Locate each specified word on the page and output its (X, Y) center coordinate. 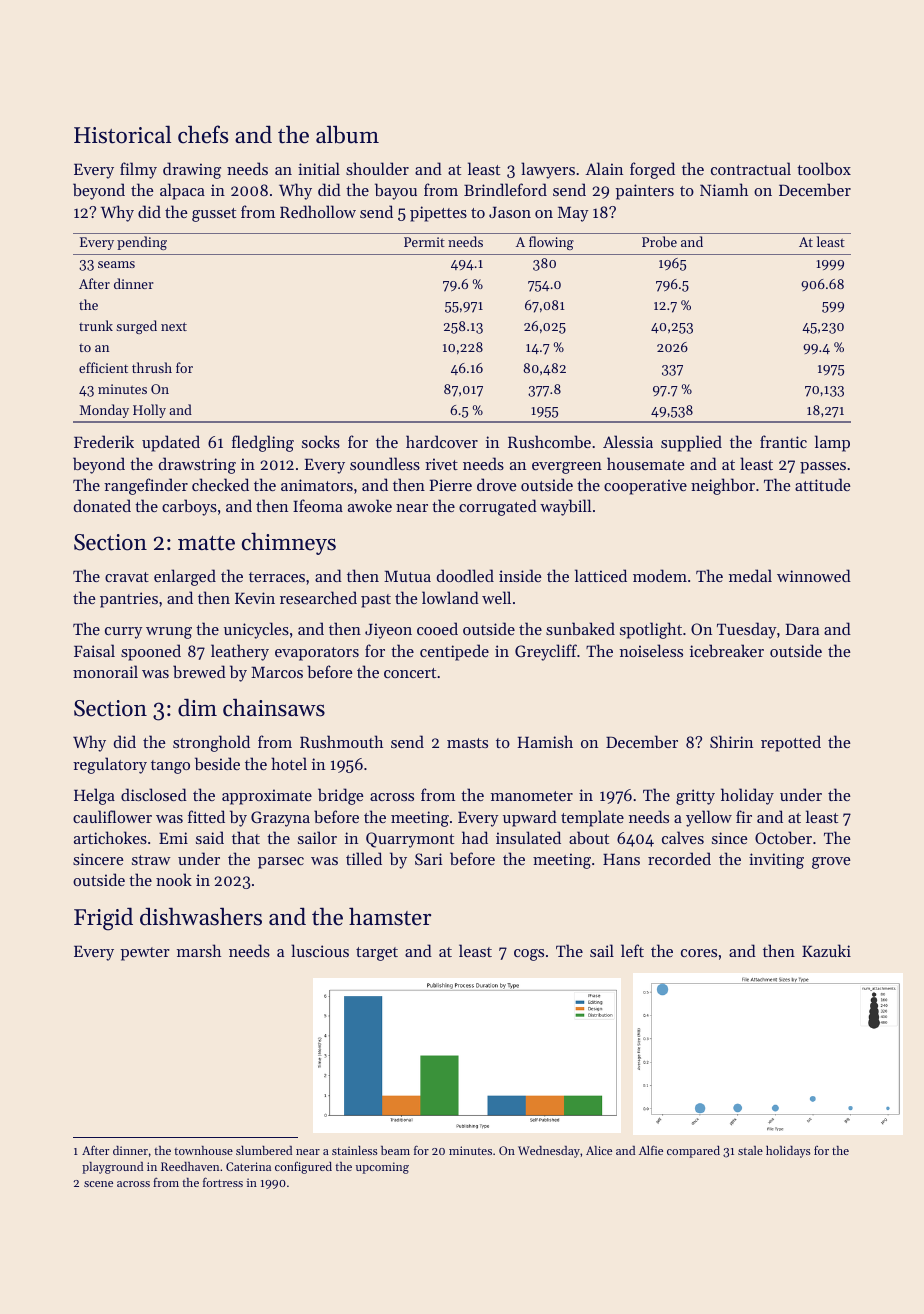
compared (693, 1152)
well (496, 597)
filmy (138, 170)
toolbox (824, 168)
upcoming (382, 1168)
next (174, 326)
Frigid (103, 919)
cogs (529, 955)
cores (699, 953)
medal (750, 575)
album (347, 134)
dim (197, 707)
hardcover (442, 441)
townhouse (203, 1150)
